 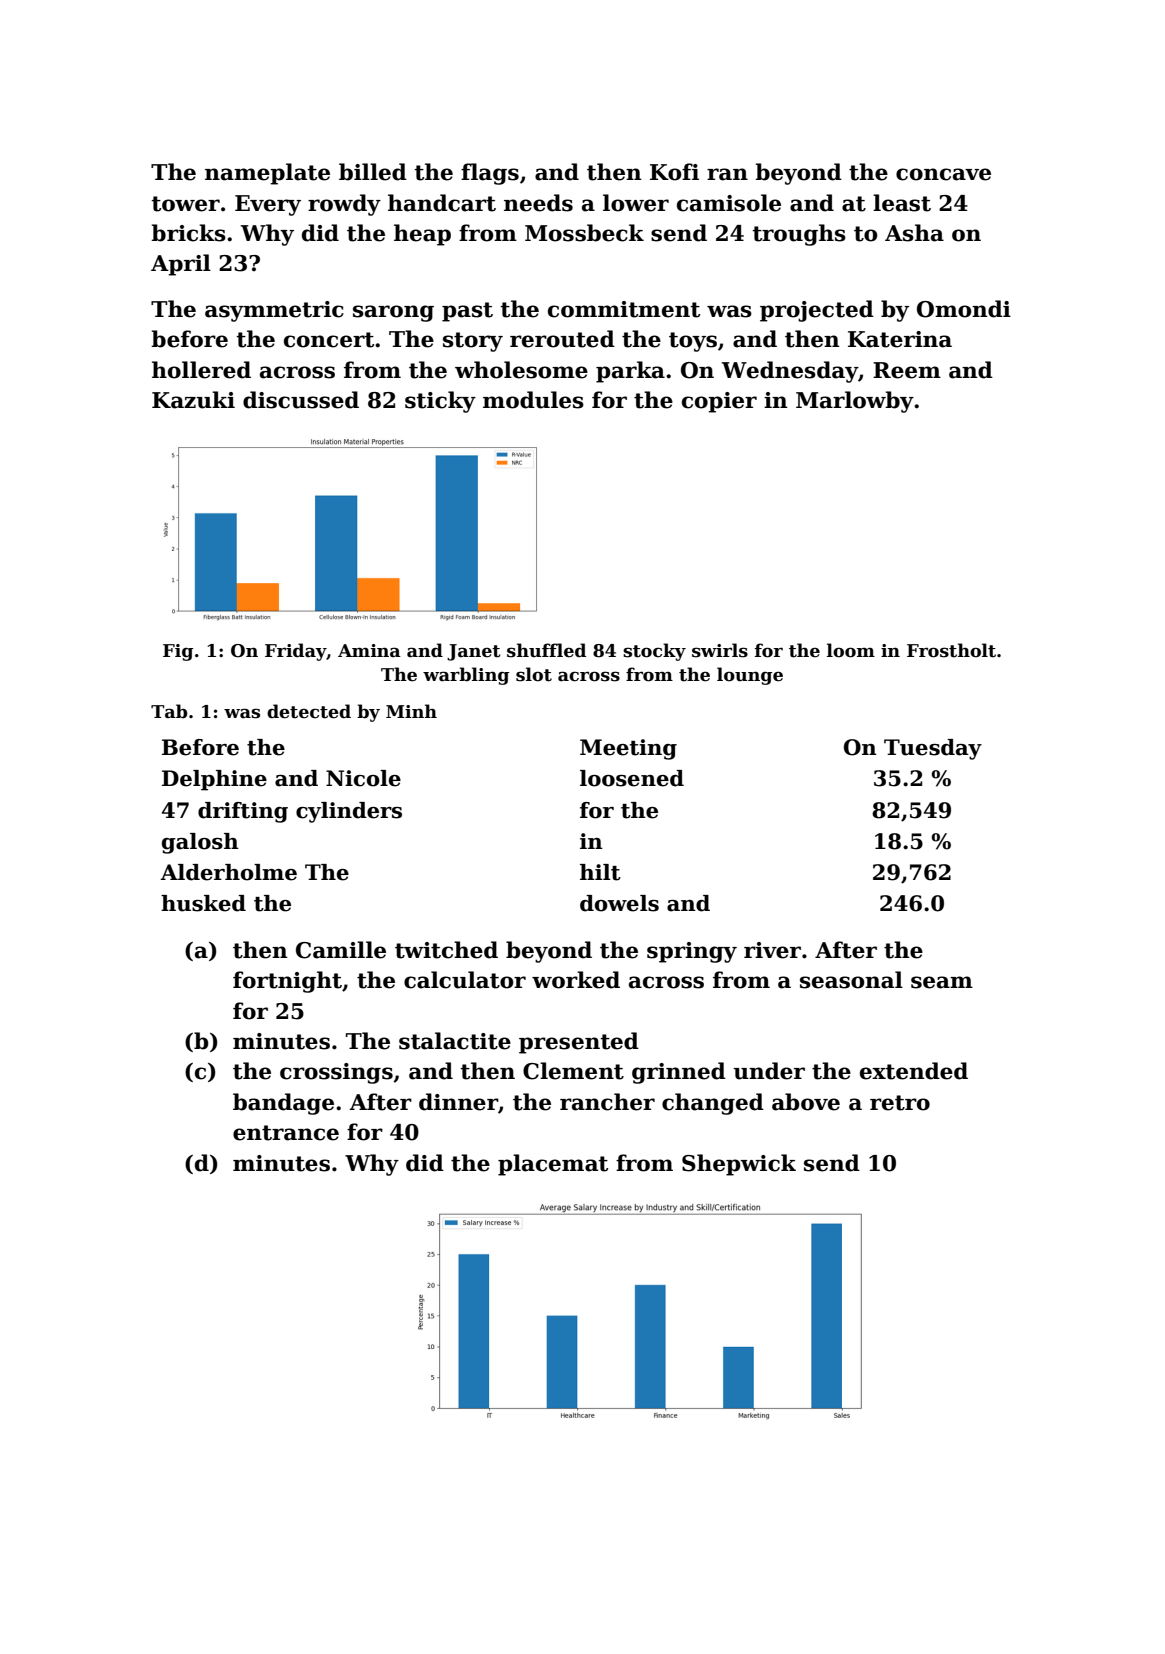 What do you see at coordinates (286, 1133) in the screenshot?
I see `entrance` at bounding box center [286, 1133].
